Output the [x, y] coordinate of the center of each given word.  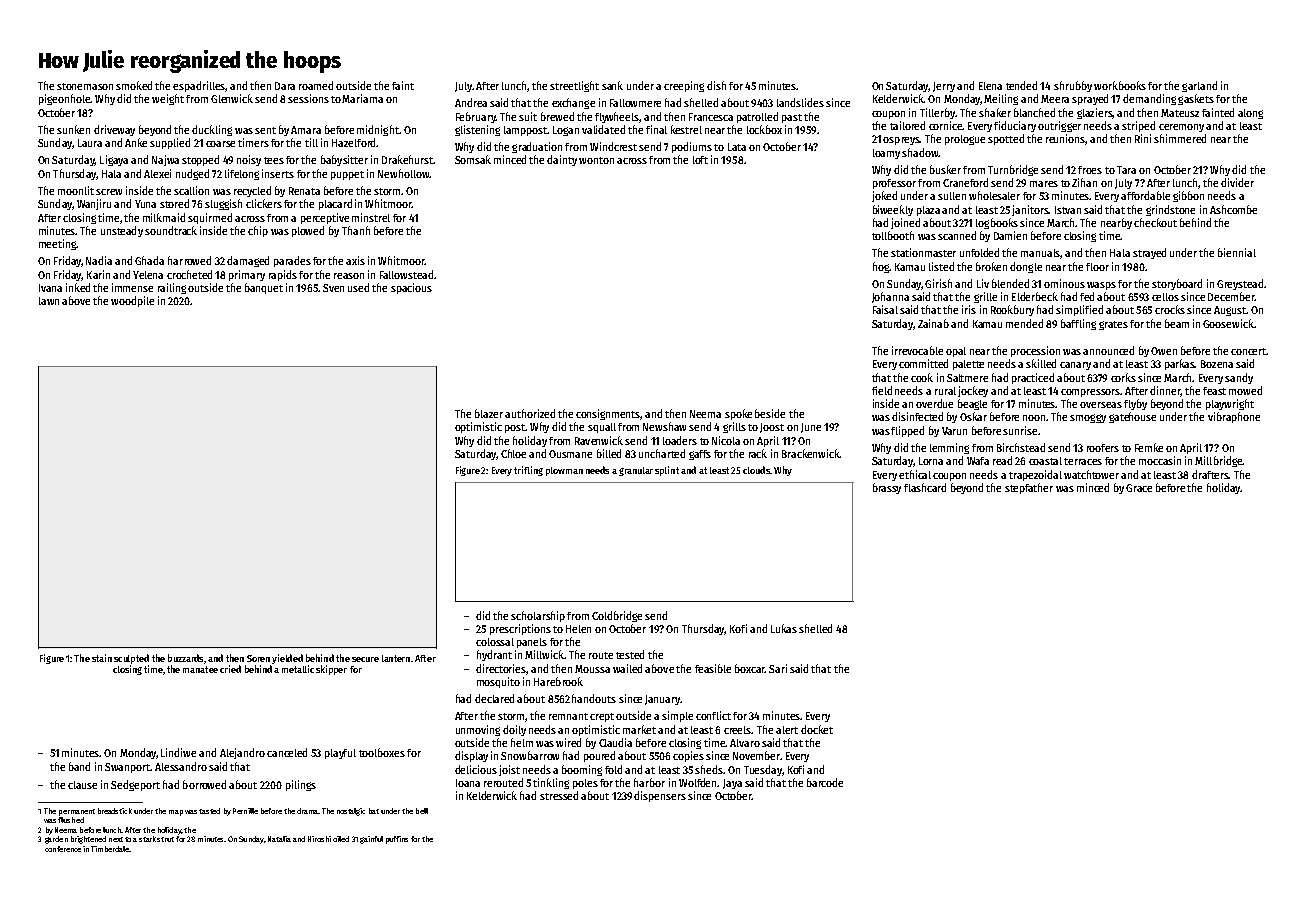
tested [630, 654]
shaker [995, 112]
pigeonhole [64, 99]
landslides [800, 102]
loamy [886, 154]
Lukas [784, 628]
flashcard [925, 487]
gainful [371, 840]
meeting [57, 244]
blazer [489, 413]
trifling [528, 471]
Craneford [965, 182]
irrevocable [917, 350]
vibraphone [1234, 417]
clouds [756, 470]
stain [102, 658]
